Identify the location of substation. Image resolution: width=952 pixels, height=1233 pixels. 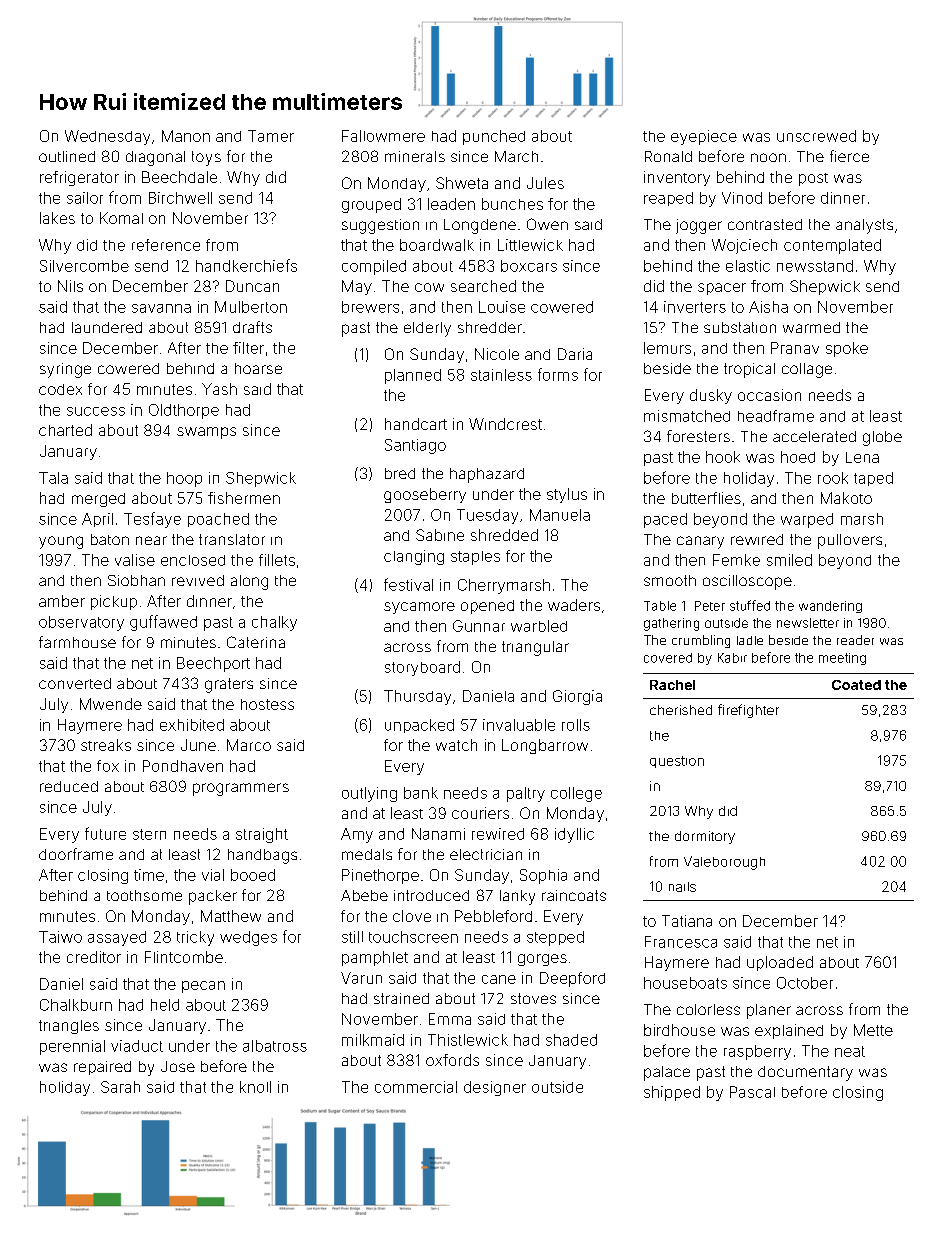
(740, 327).
